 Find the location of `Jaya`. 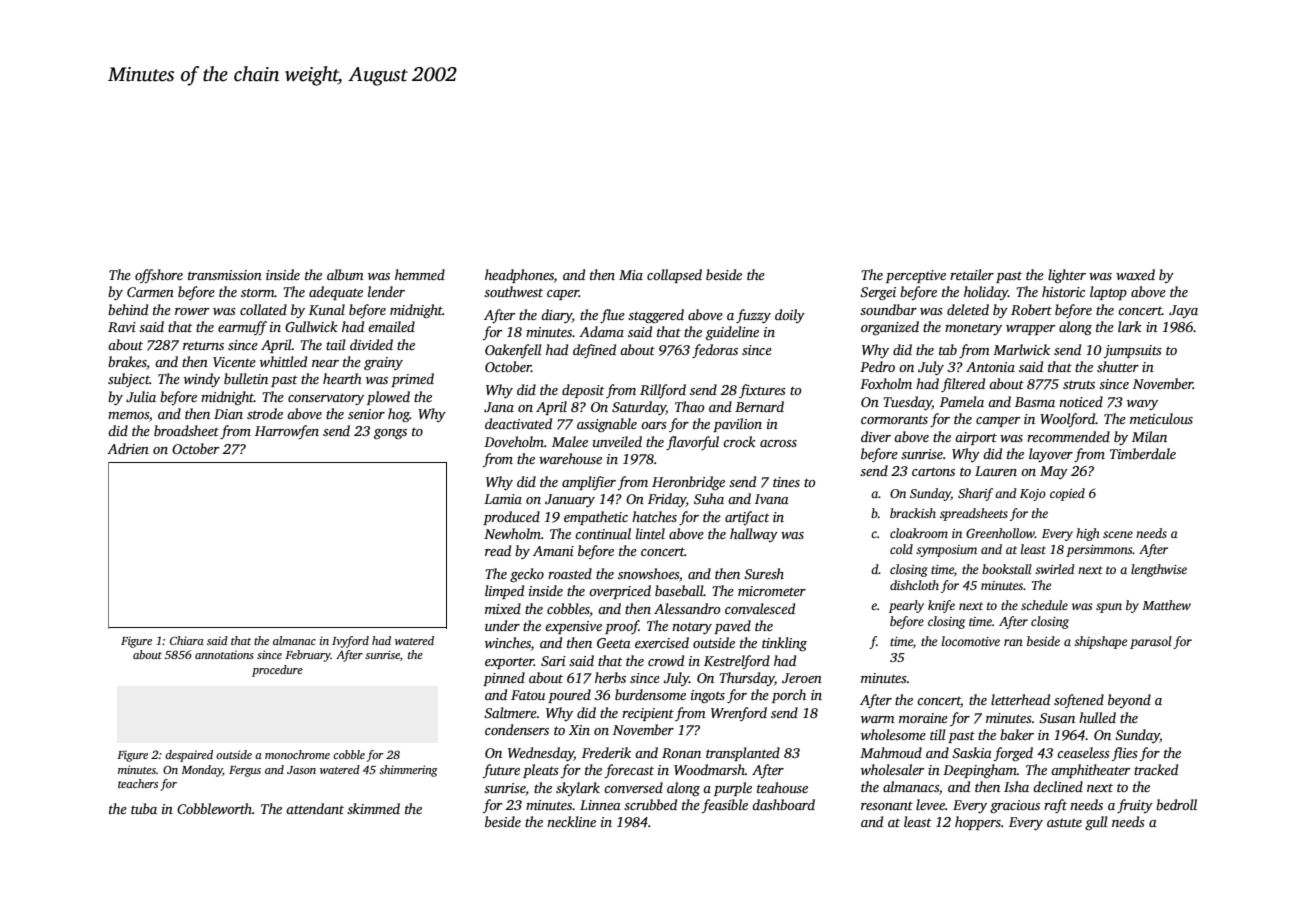

Jaya is located at coordinates (1183, 311).
